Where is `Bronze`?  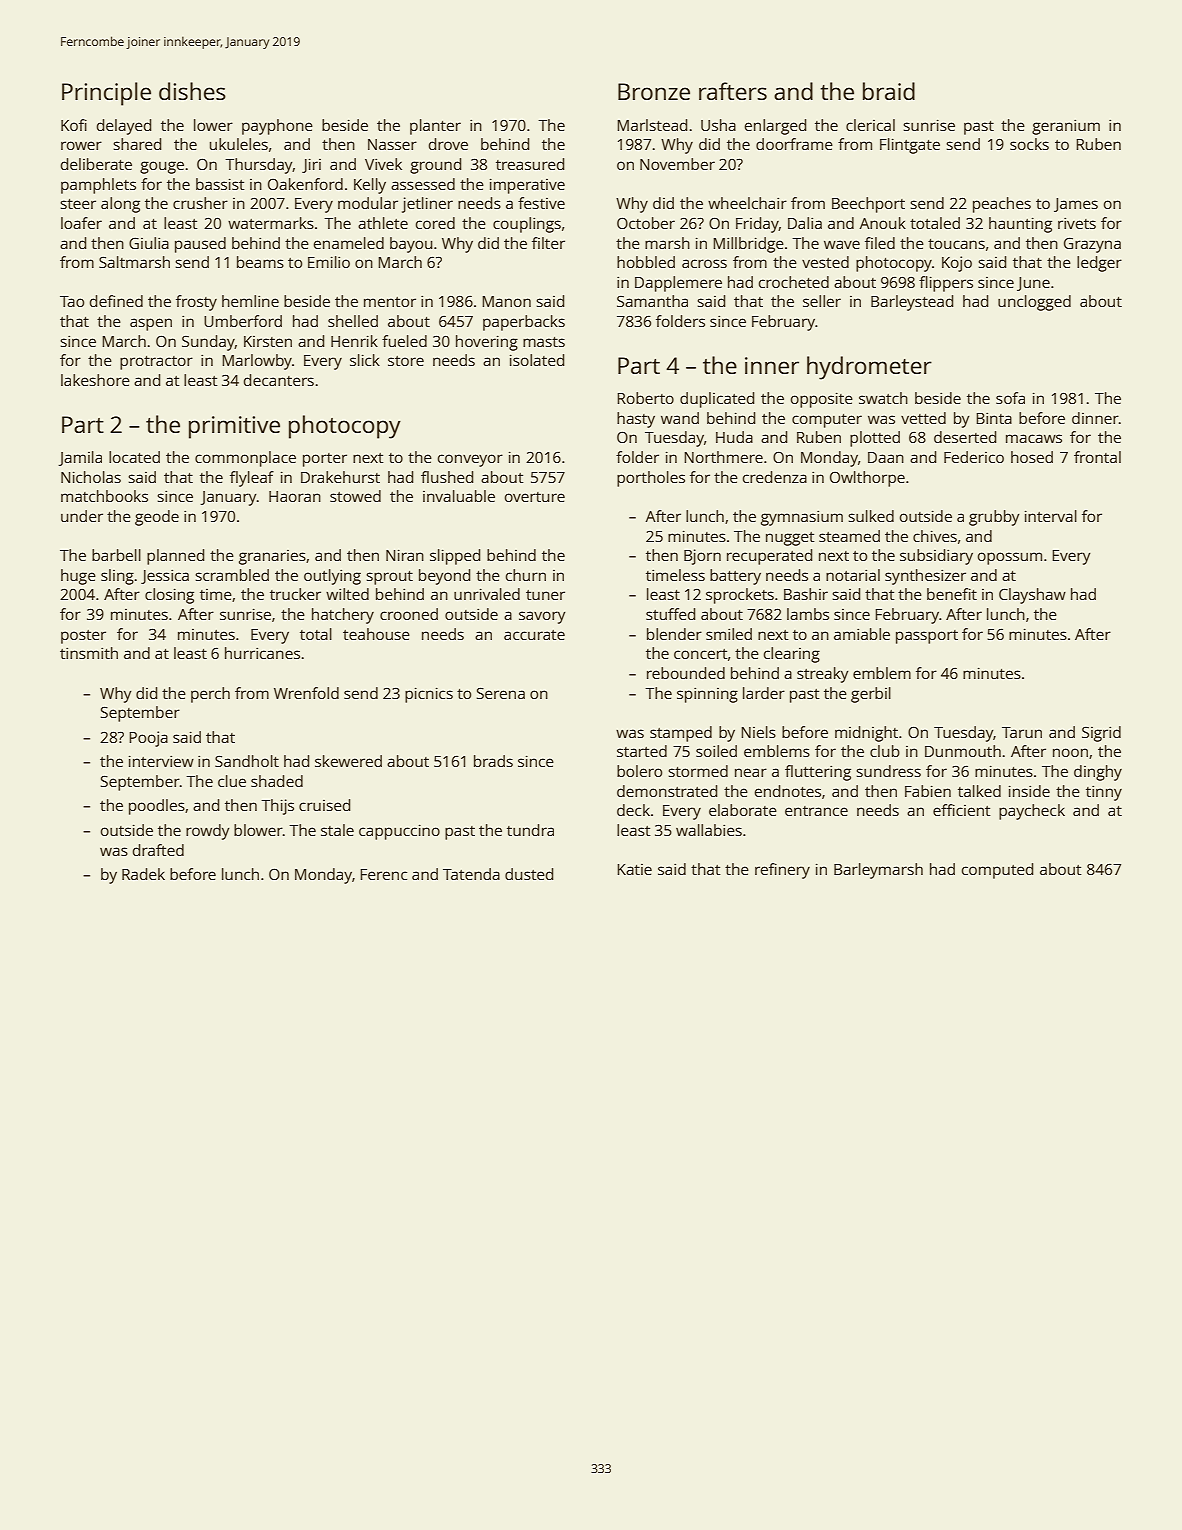
Bronze is located at coordinates (654, 91).
